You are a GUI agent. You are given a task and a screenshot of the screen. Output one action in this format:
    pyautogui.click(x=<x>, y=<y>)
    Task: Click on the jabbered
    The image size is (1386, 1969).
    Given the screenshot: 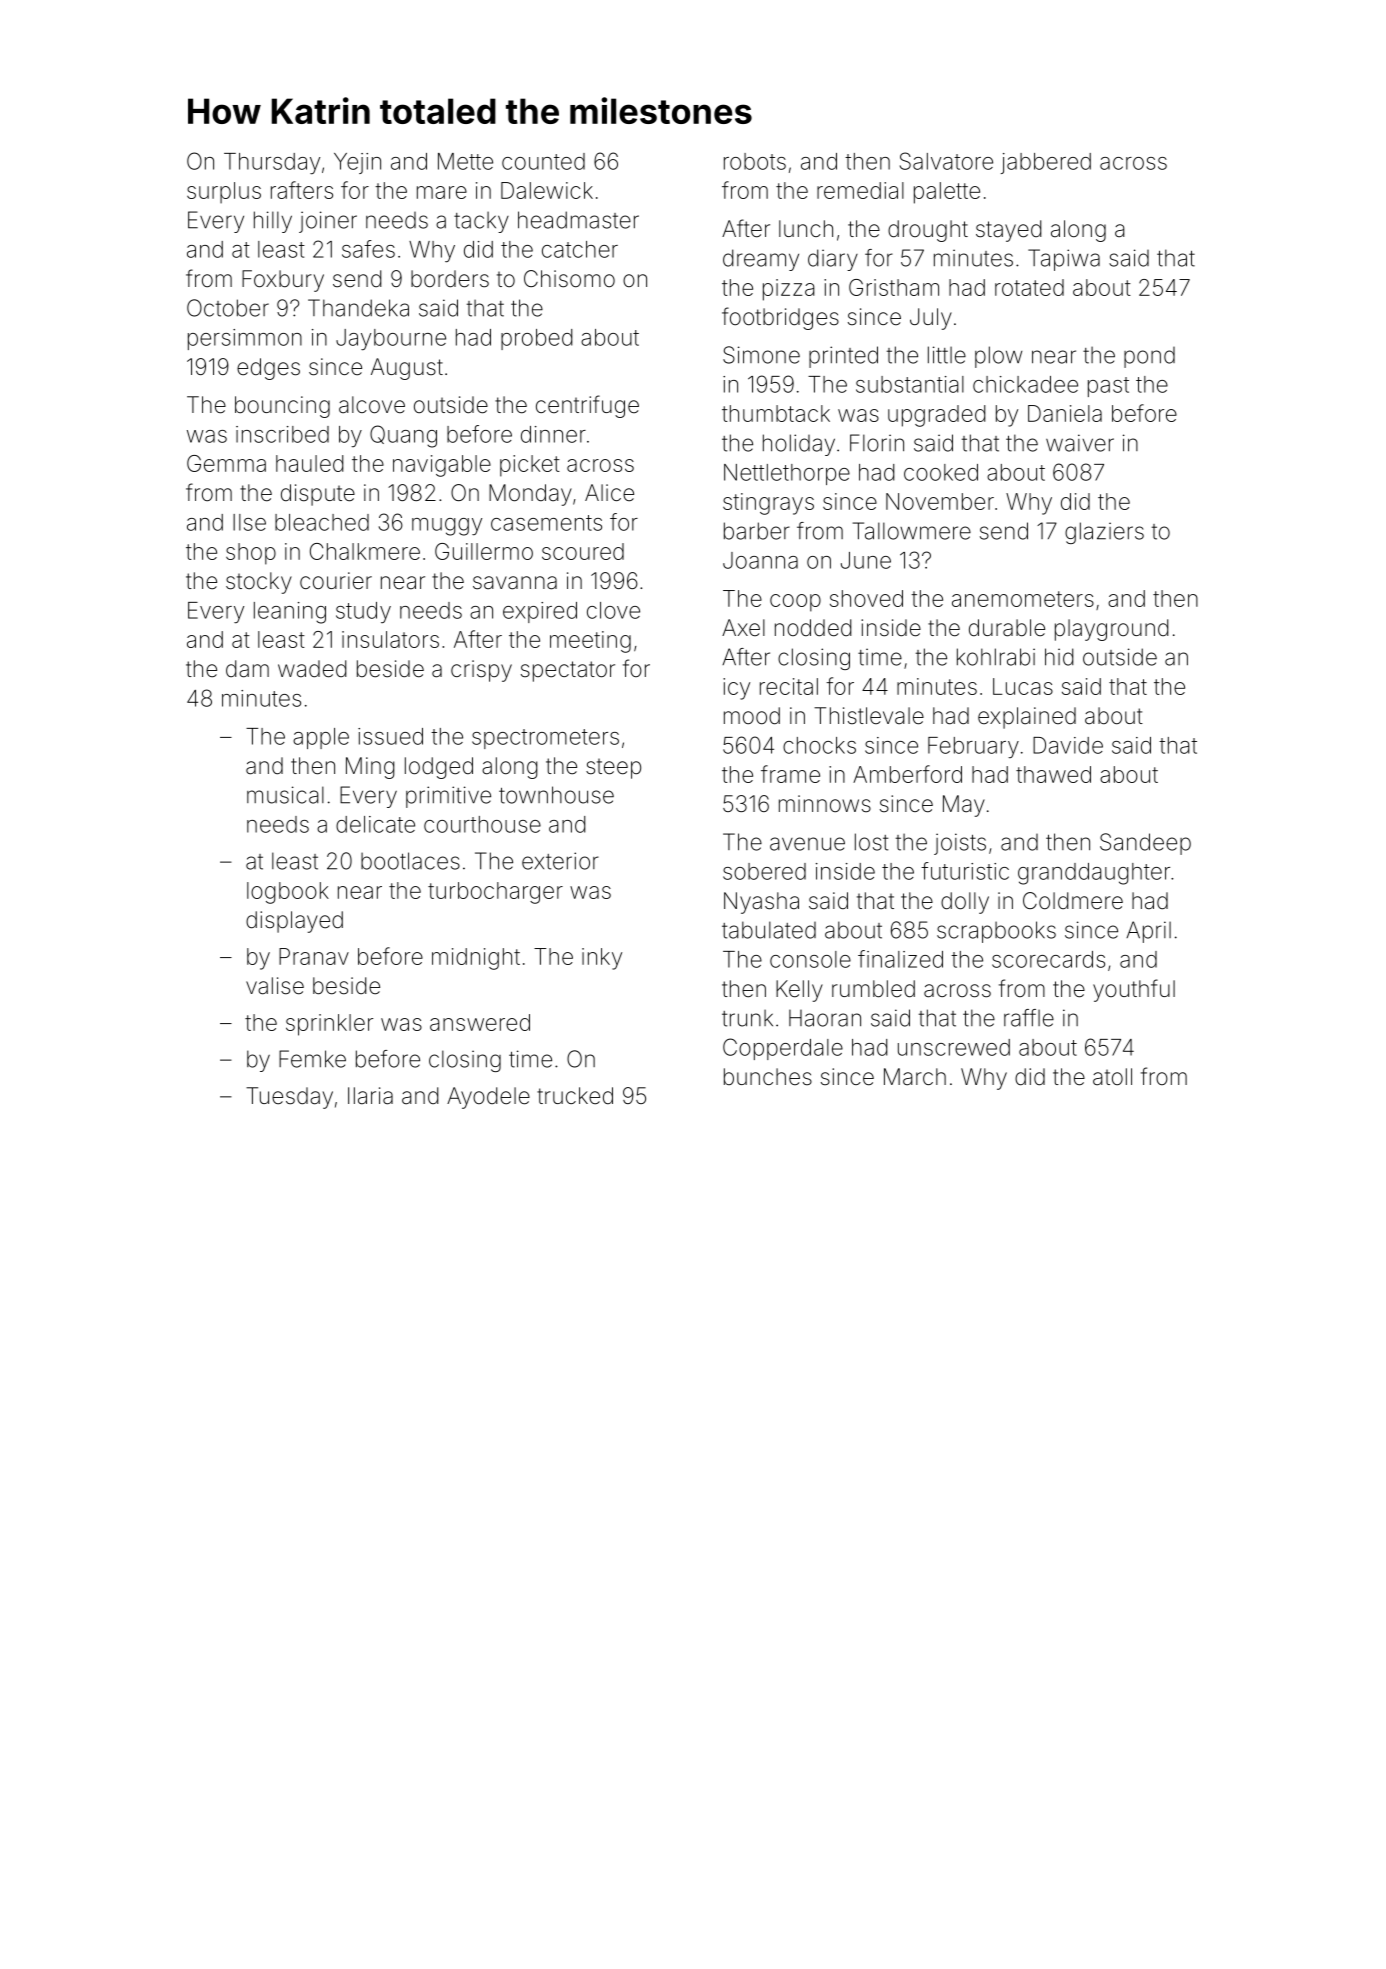 What is the action you would take?
    pyautogui.click(x=1046, y=163)
